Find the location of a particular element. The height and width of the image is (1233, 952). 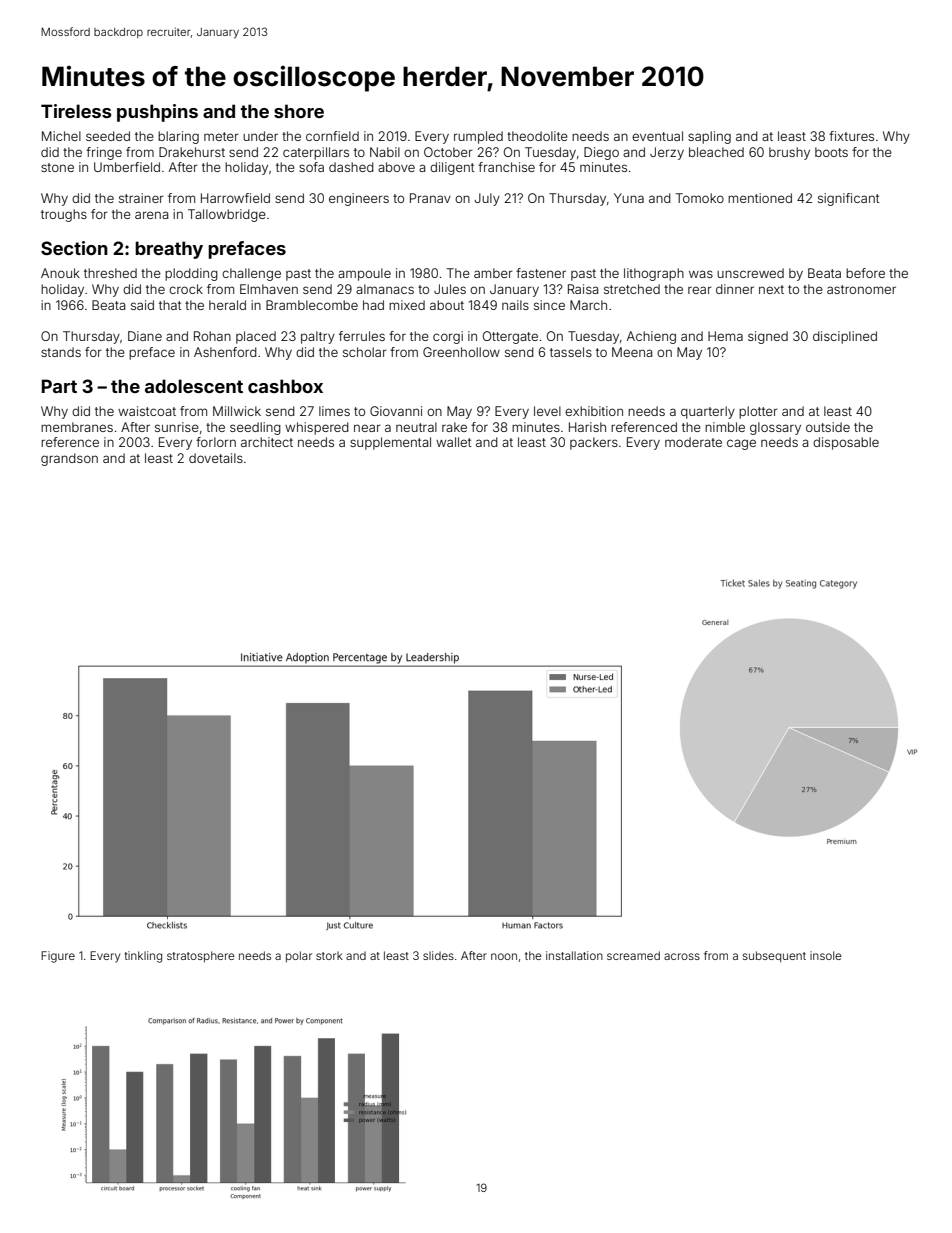

cage is located at coordinates (741, 444).
